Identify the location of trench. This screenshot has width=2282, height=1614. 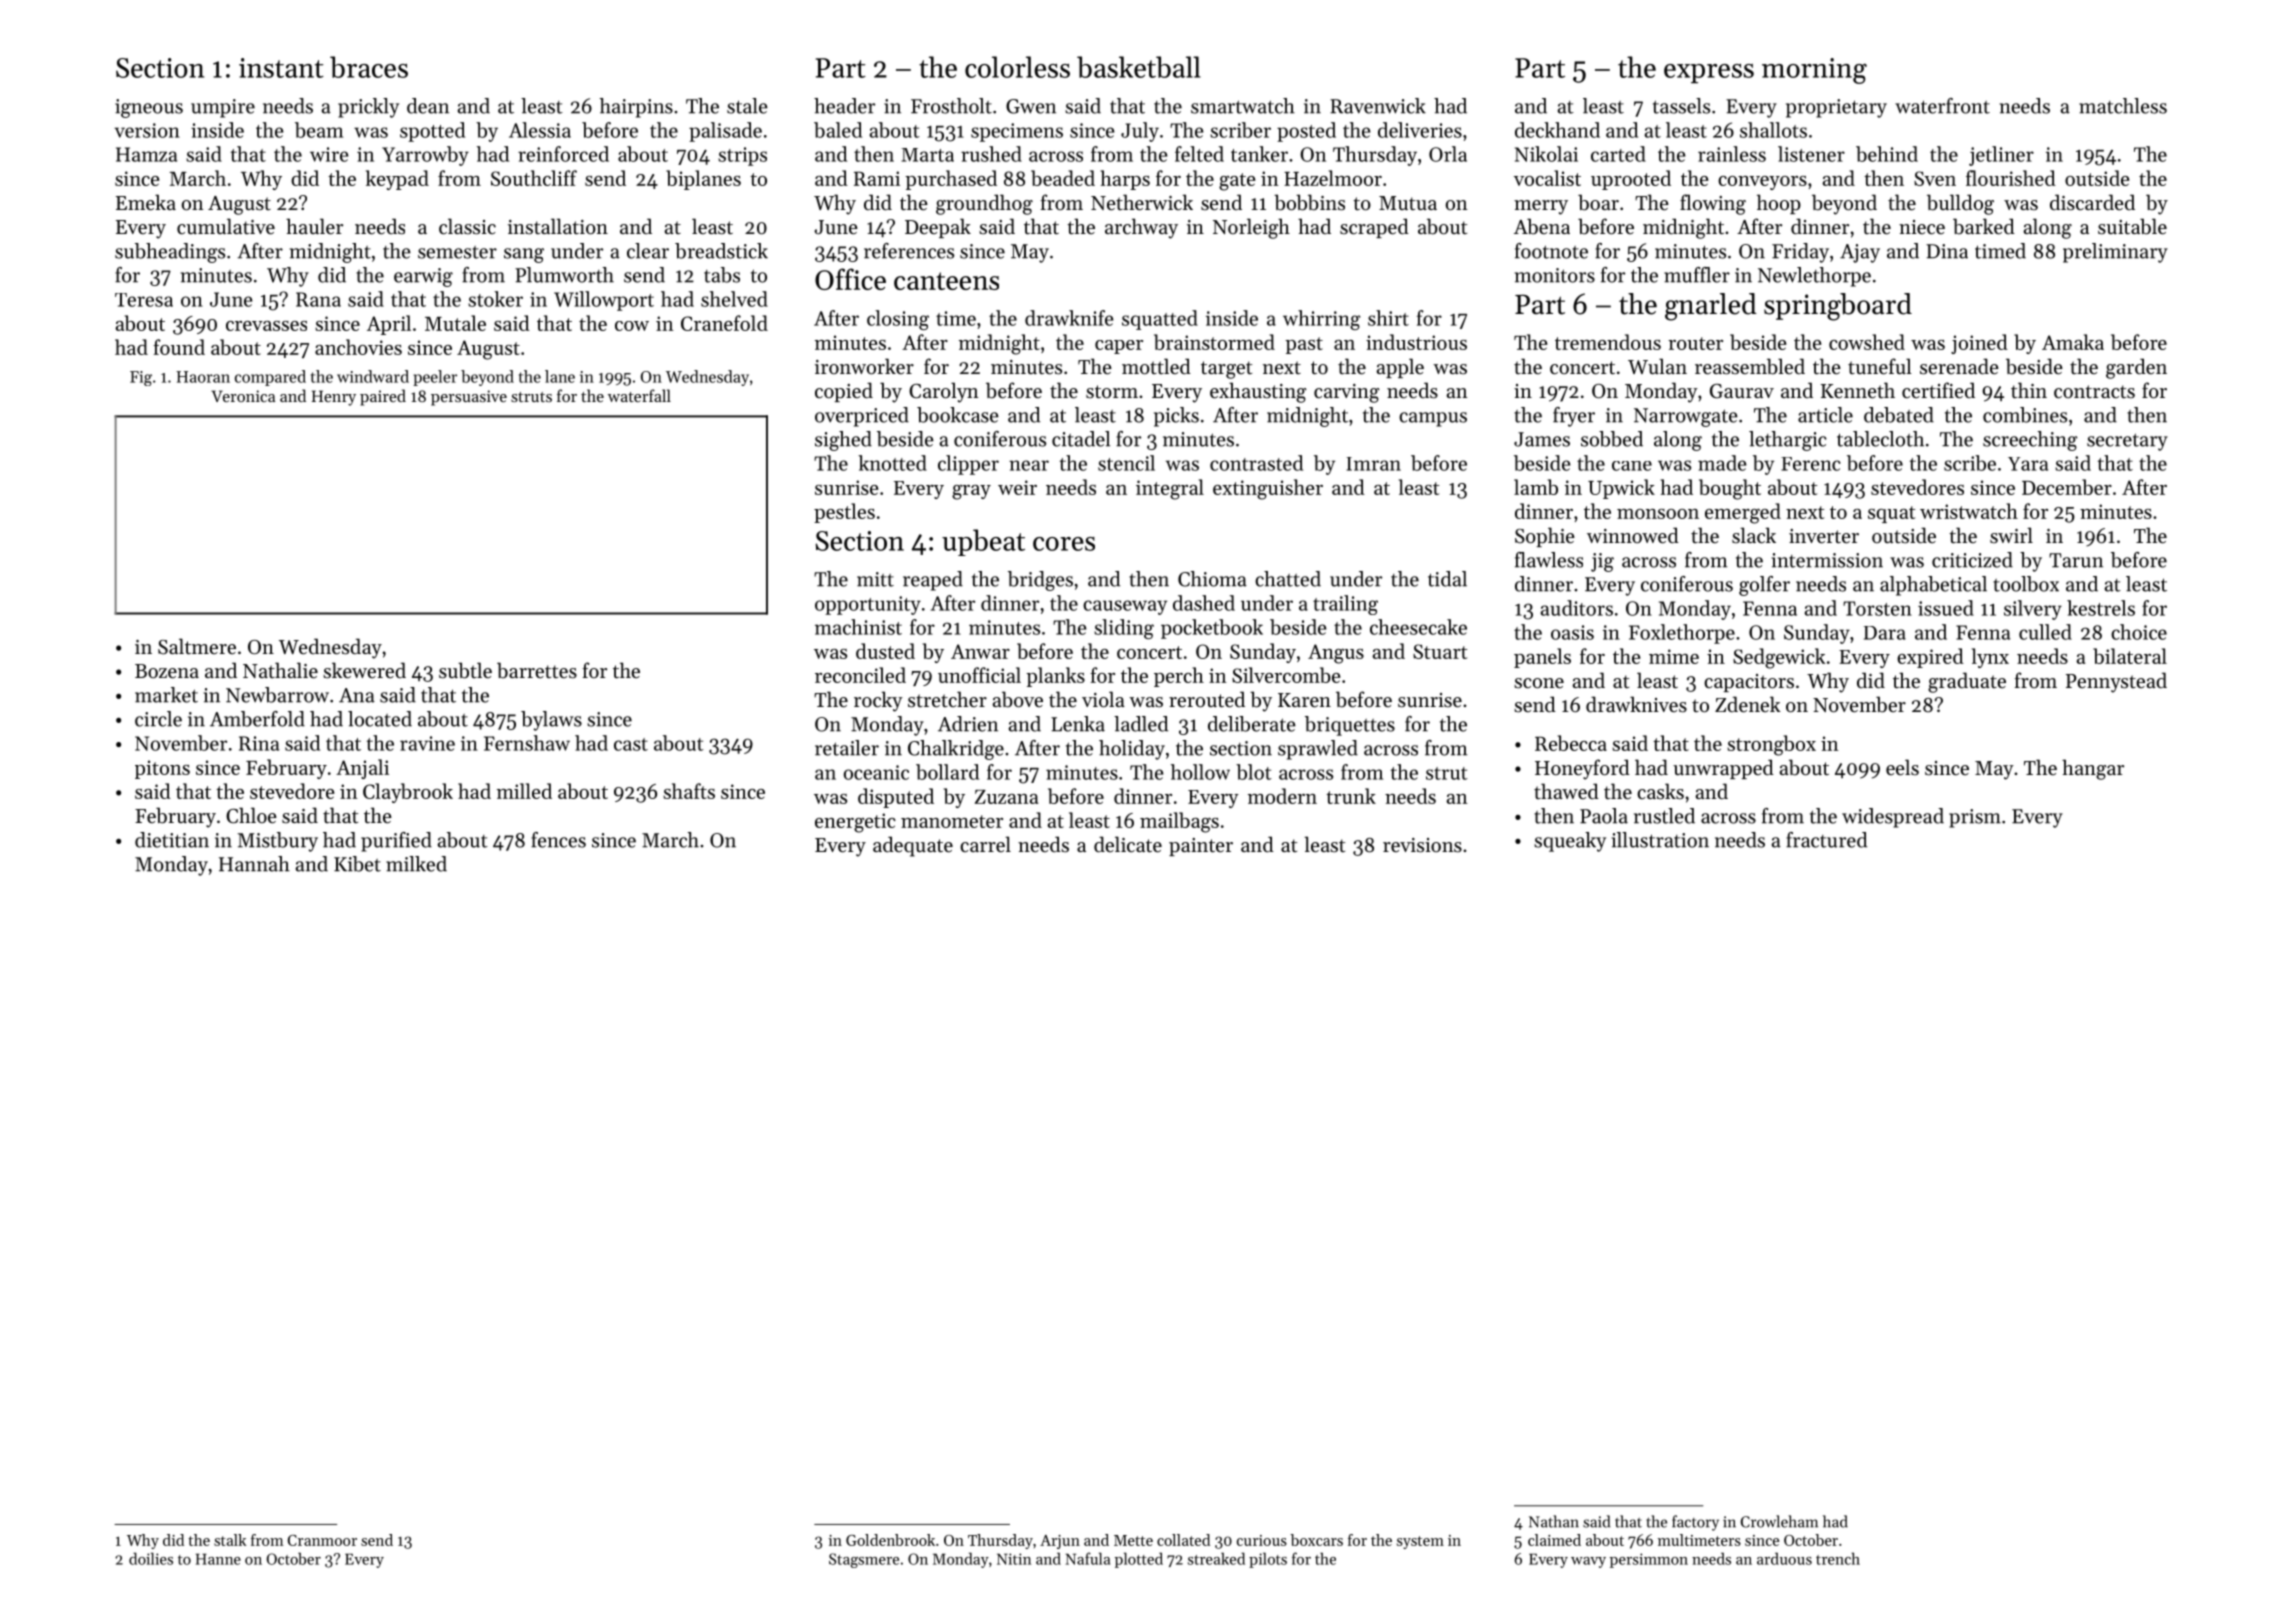
(1838, 1558).
